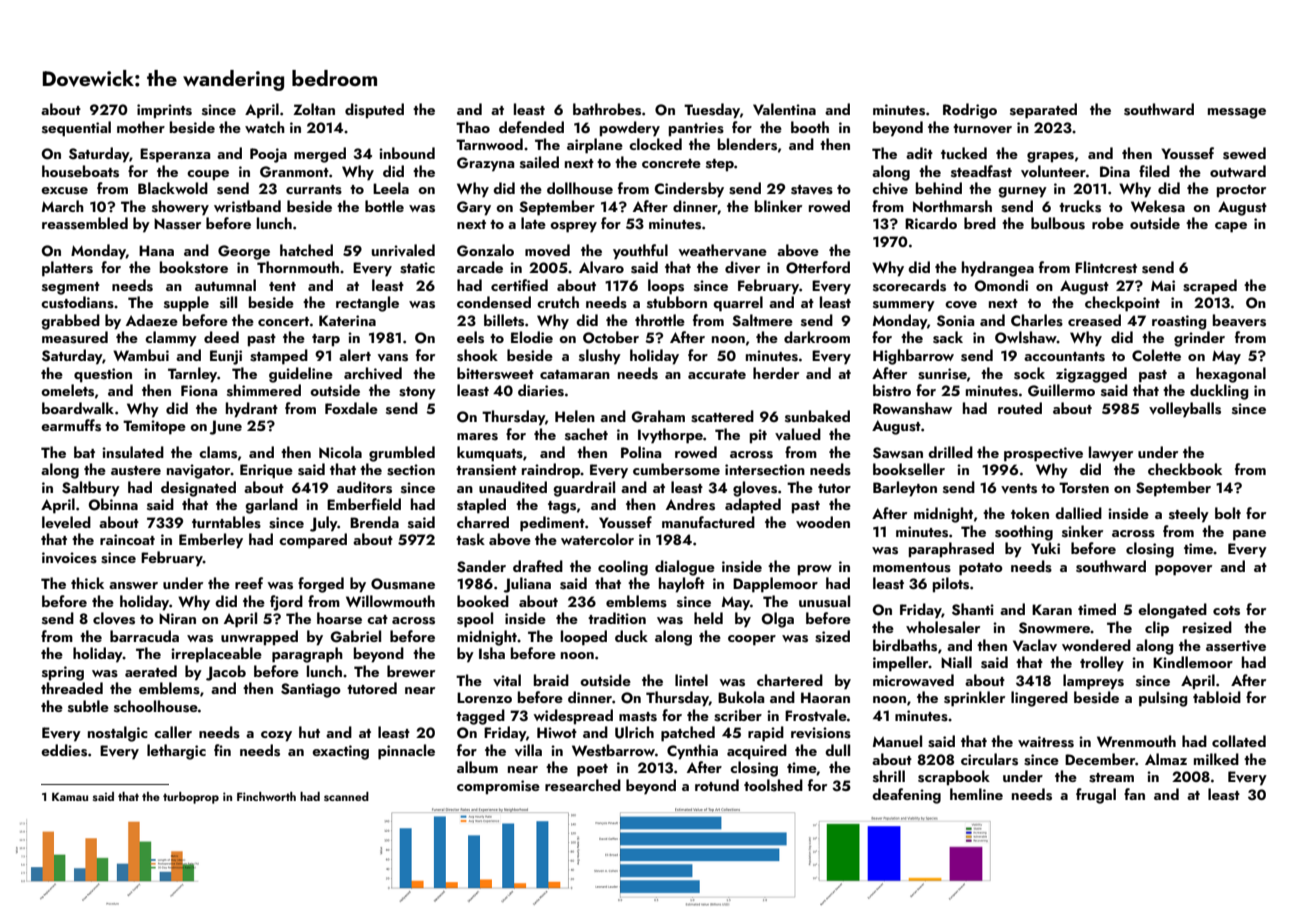 Image resolution: width=1308 pixels, height=924 pixels. What do you see at coordinates (374, 111) in the screenshot?
I see `disputed` at bounding box center [374, 111].
